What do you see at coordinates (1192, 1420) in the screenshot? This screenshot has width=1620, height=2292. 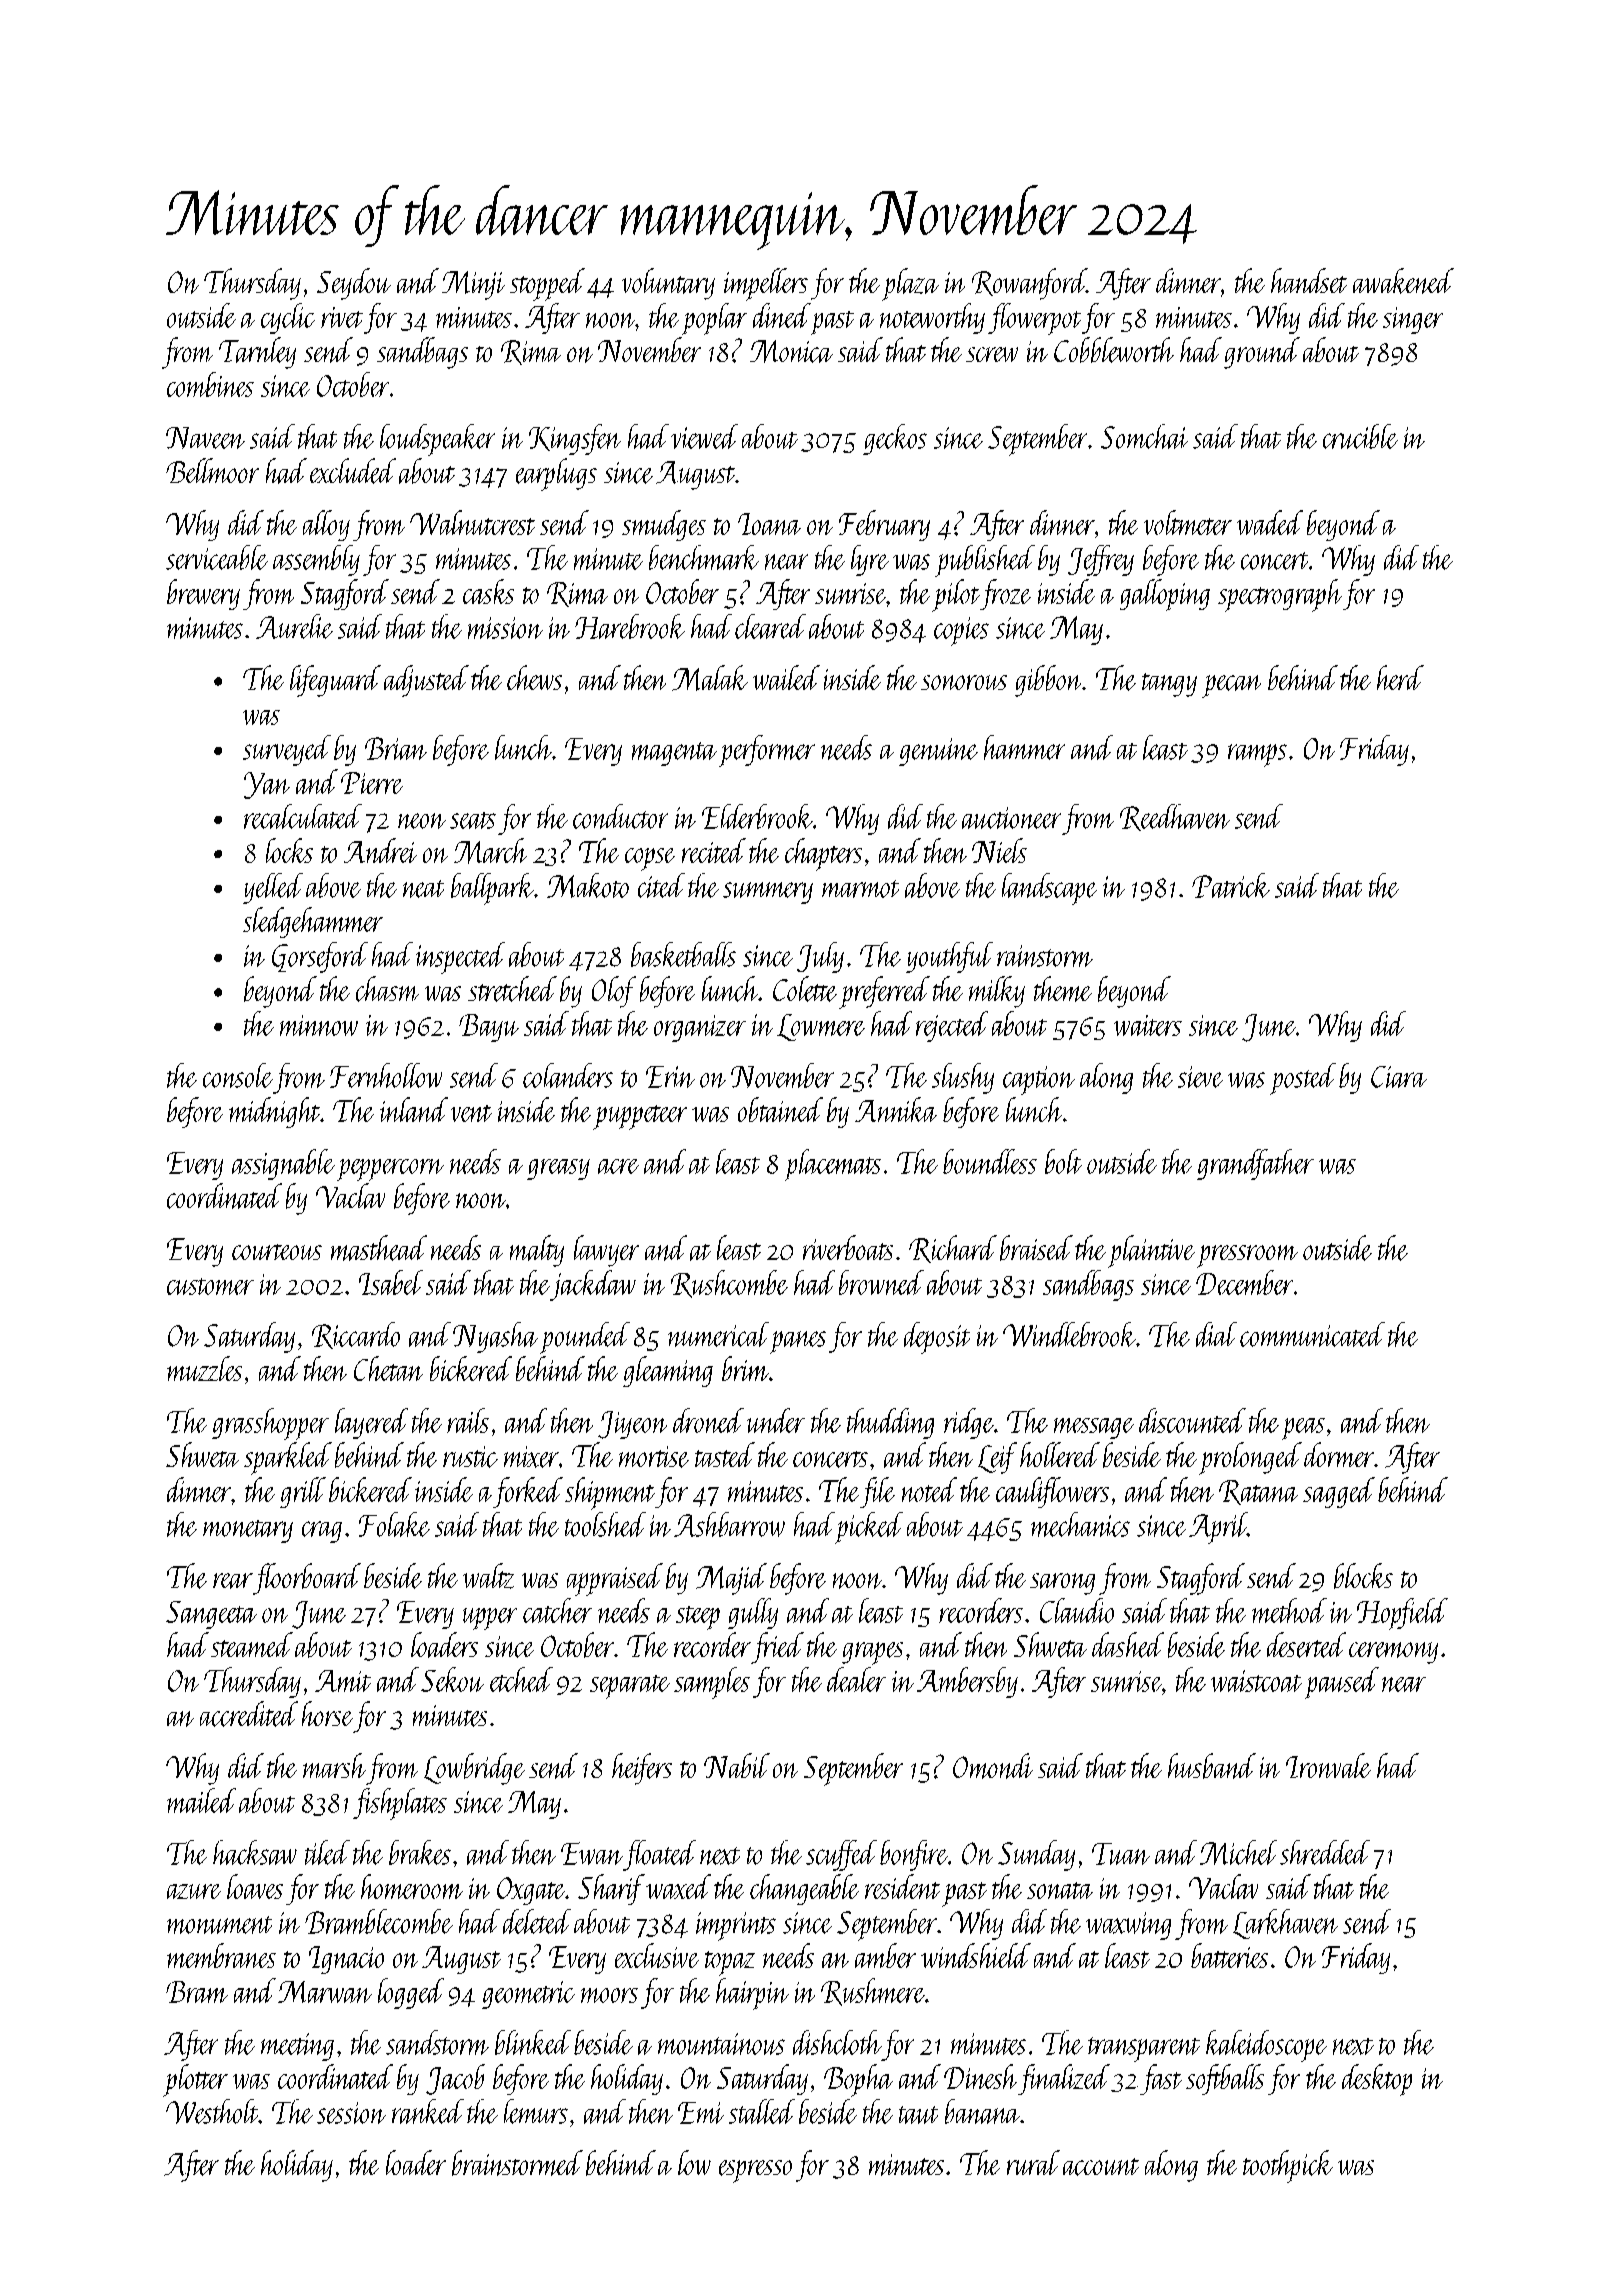 I see `discounted` at bounding box center [1192, 1420].
